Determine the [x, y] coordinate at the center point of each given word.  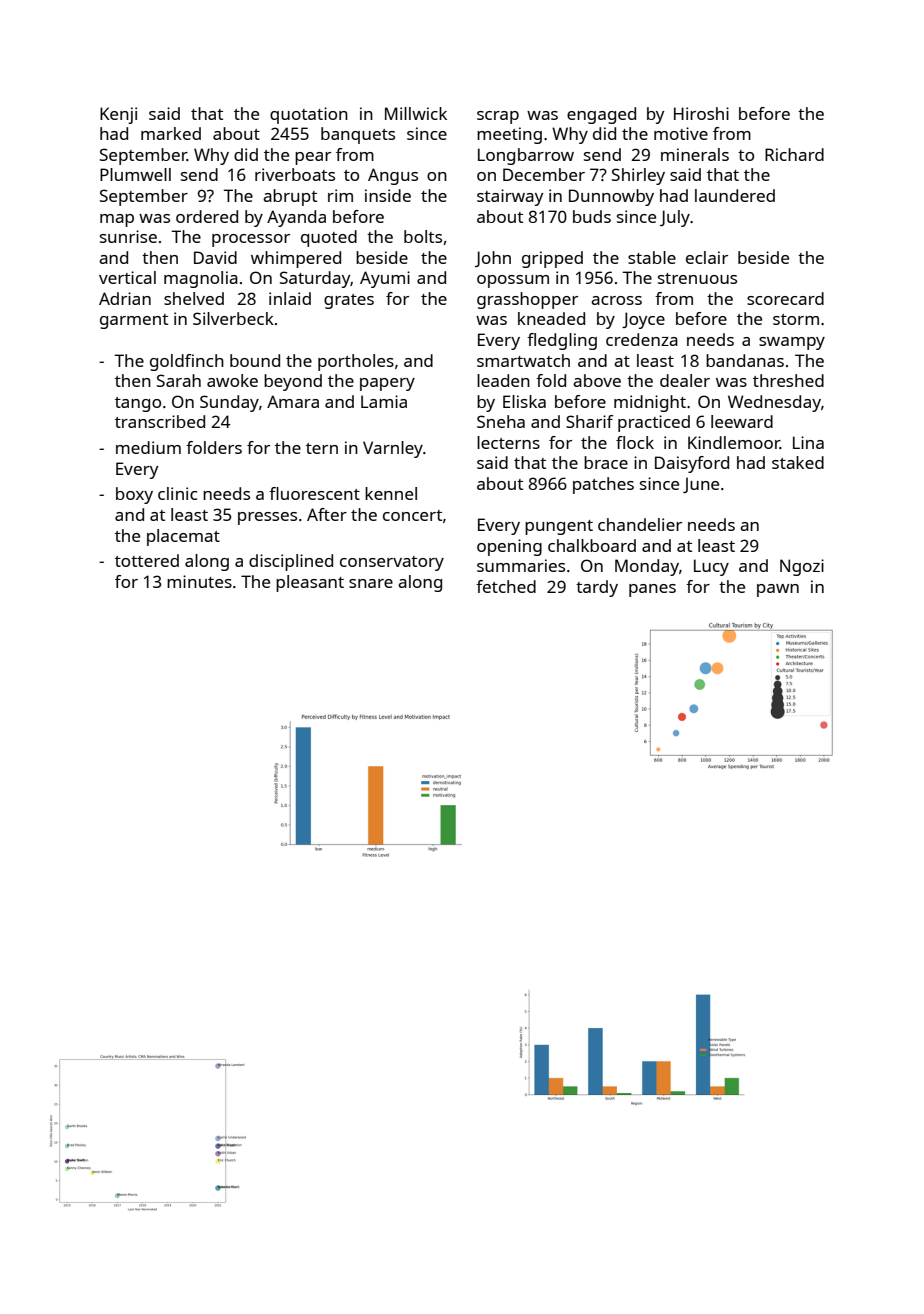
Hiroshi [701, 113]
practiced [654, 423]
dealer [685, 380]
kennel [391, 493]
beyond [293, 382]
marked [171, 133]
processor [251, 240]
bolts [423, 236]
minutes [199, 581]
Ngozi [802, 567]
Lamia [384, 401]
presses [267, 518]
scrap [498, 117]
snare [371, 583]
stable [652, 257]
